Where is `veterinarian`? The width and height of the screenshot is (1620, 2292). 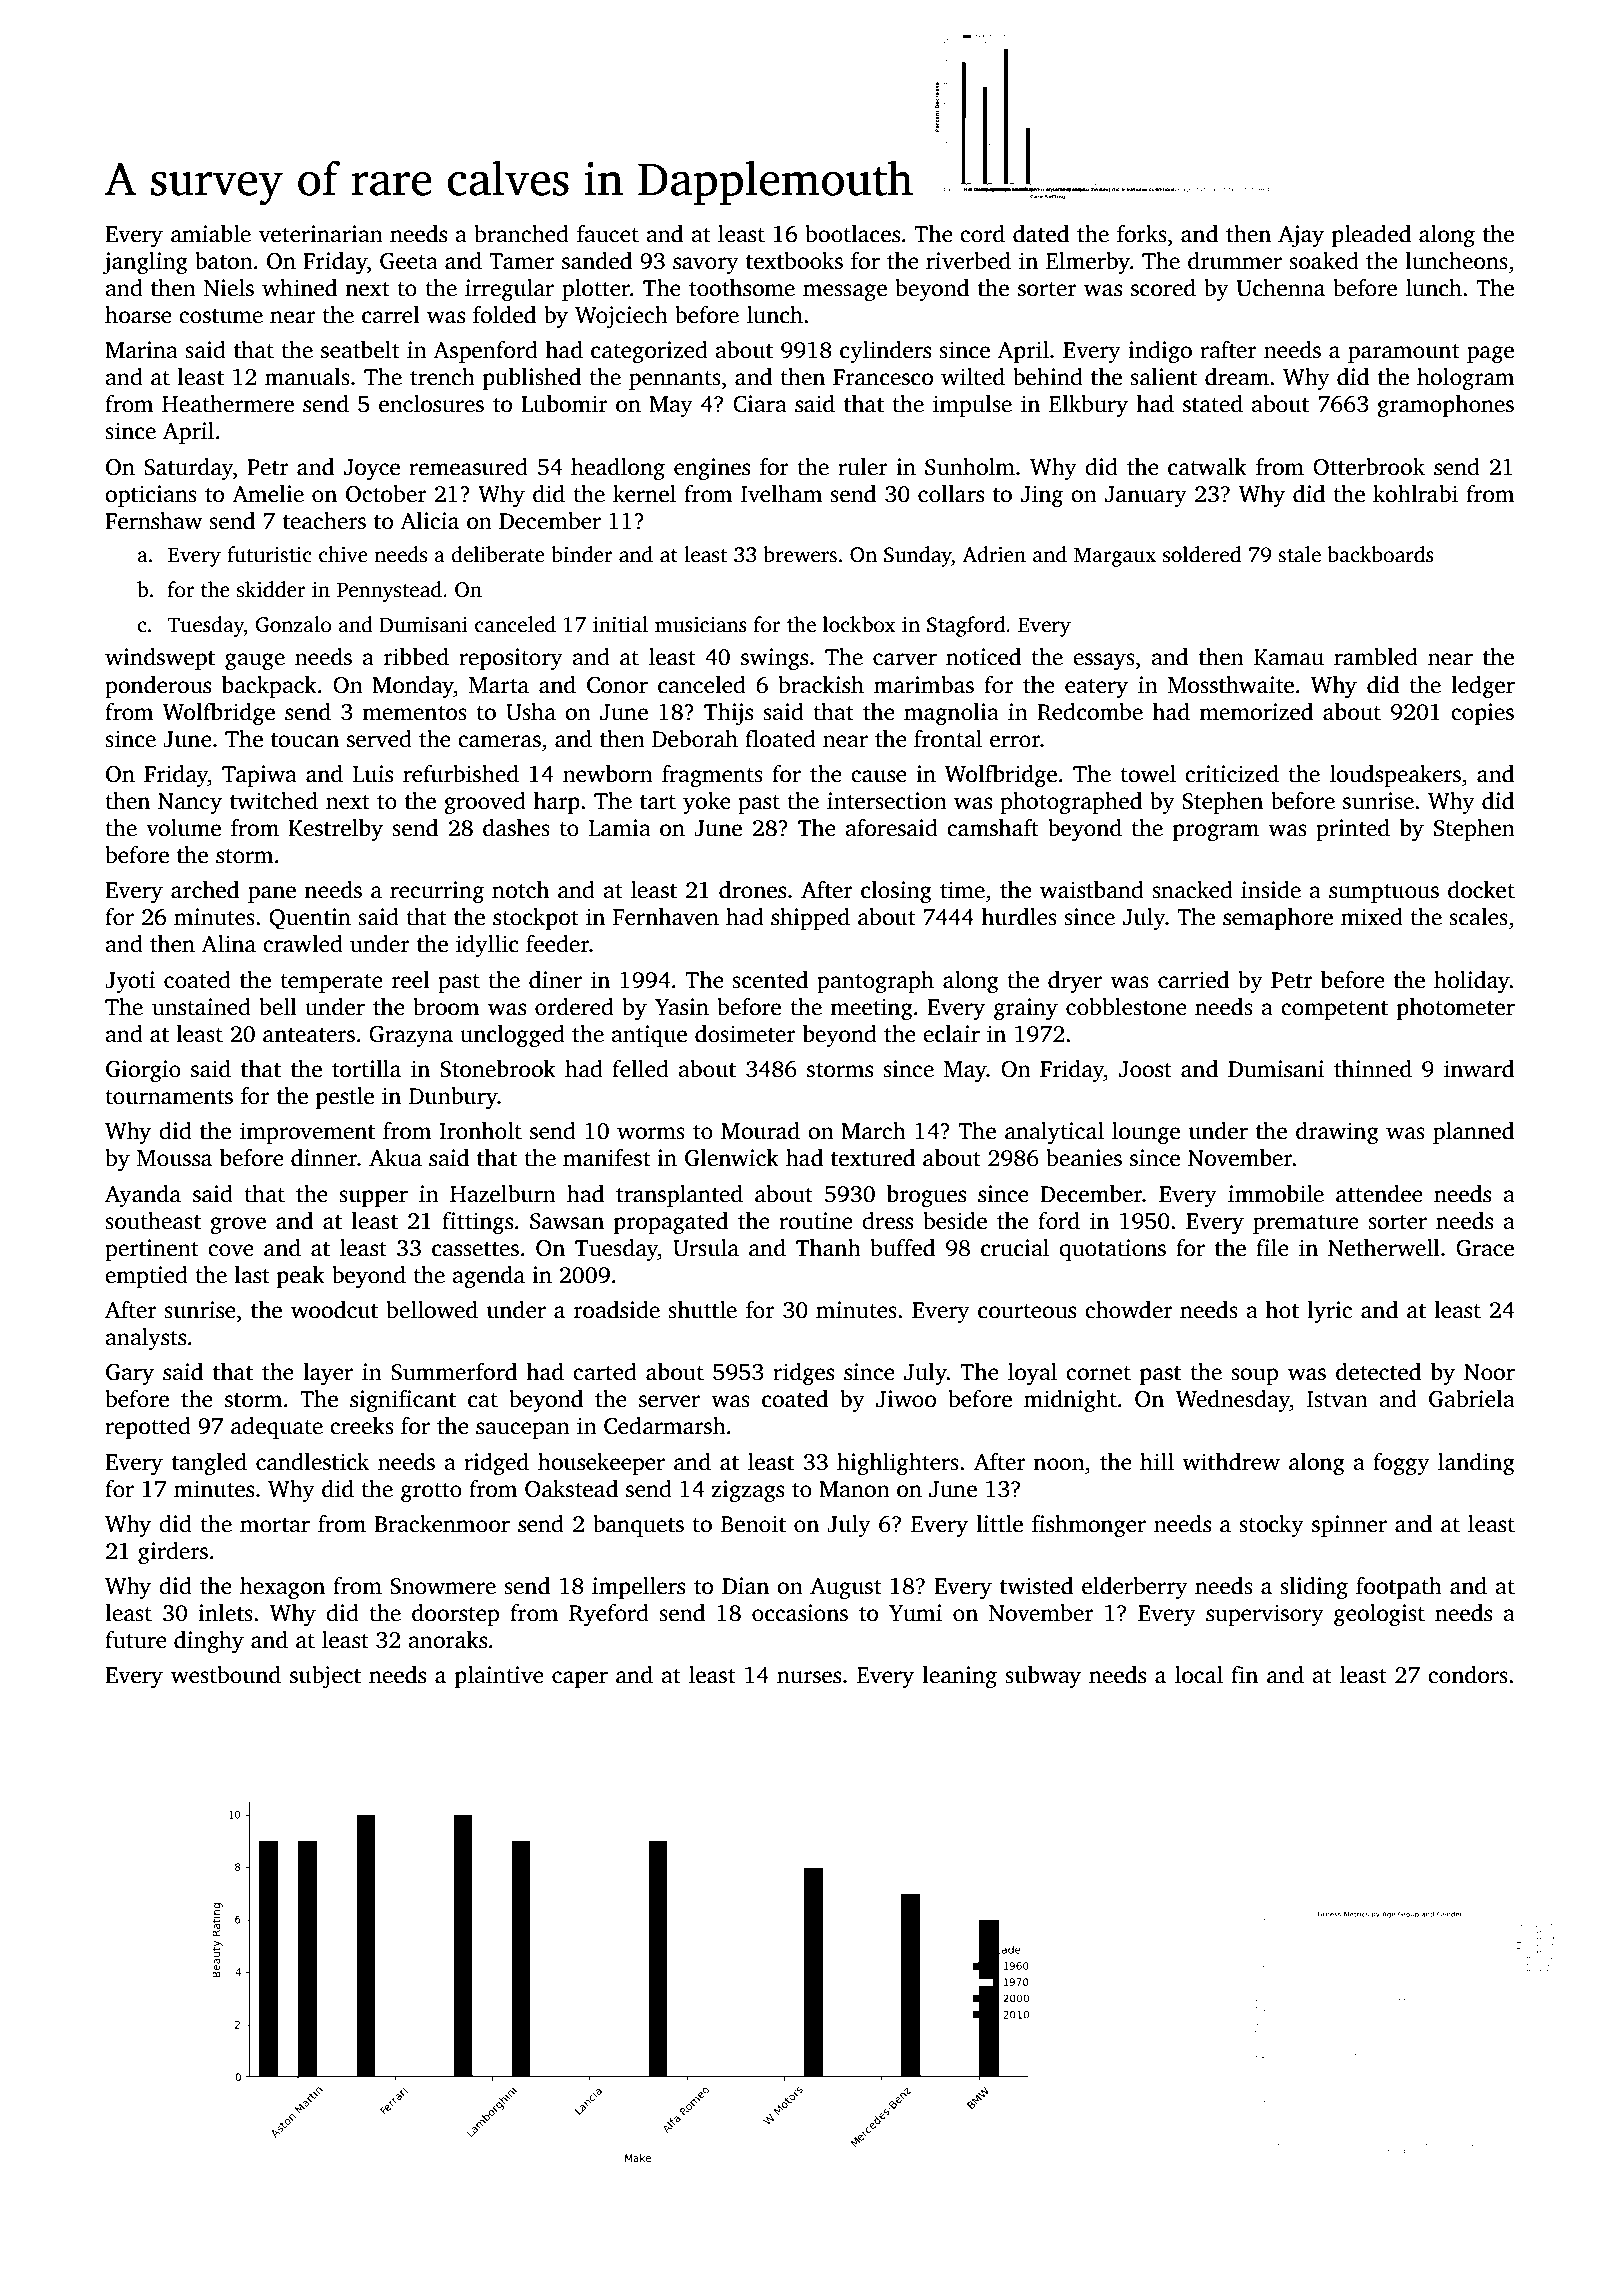
veterinarian is located at coordinates (321, 234).
